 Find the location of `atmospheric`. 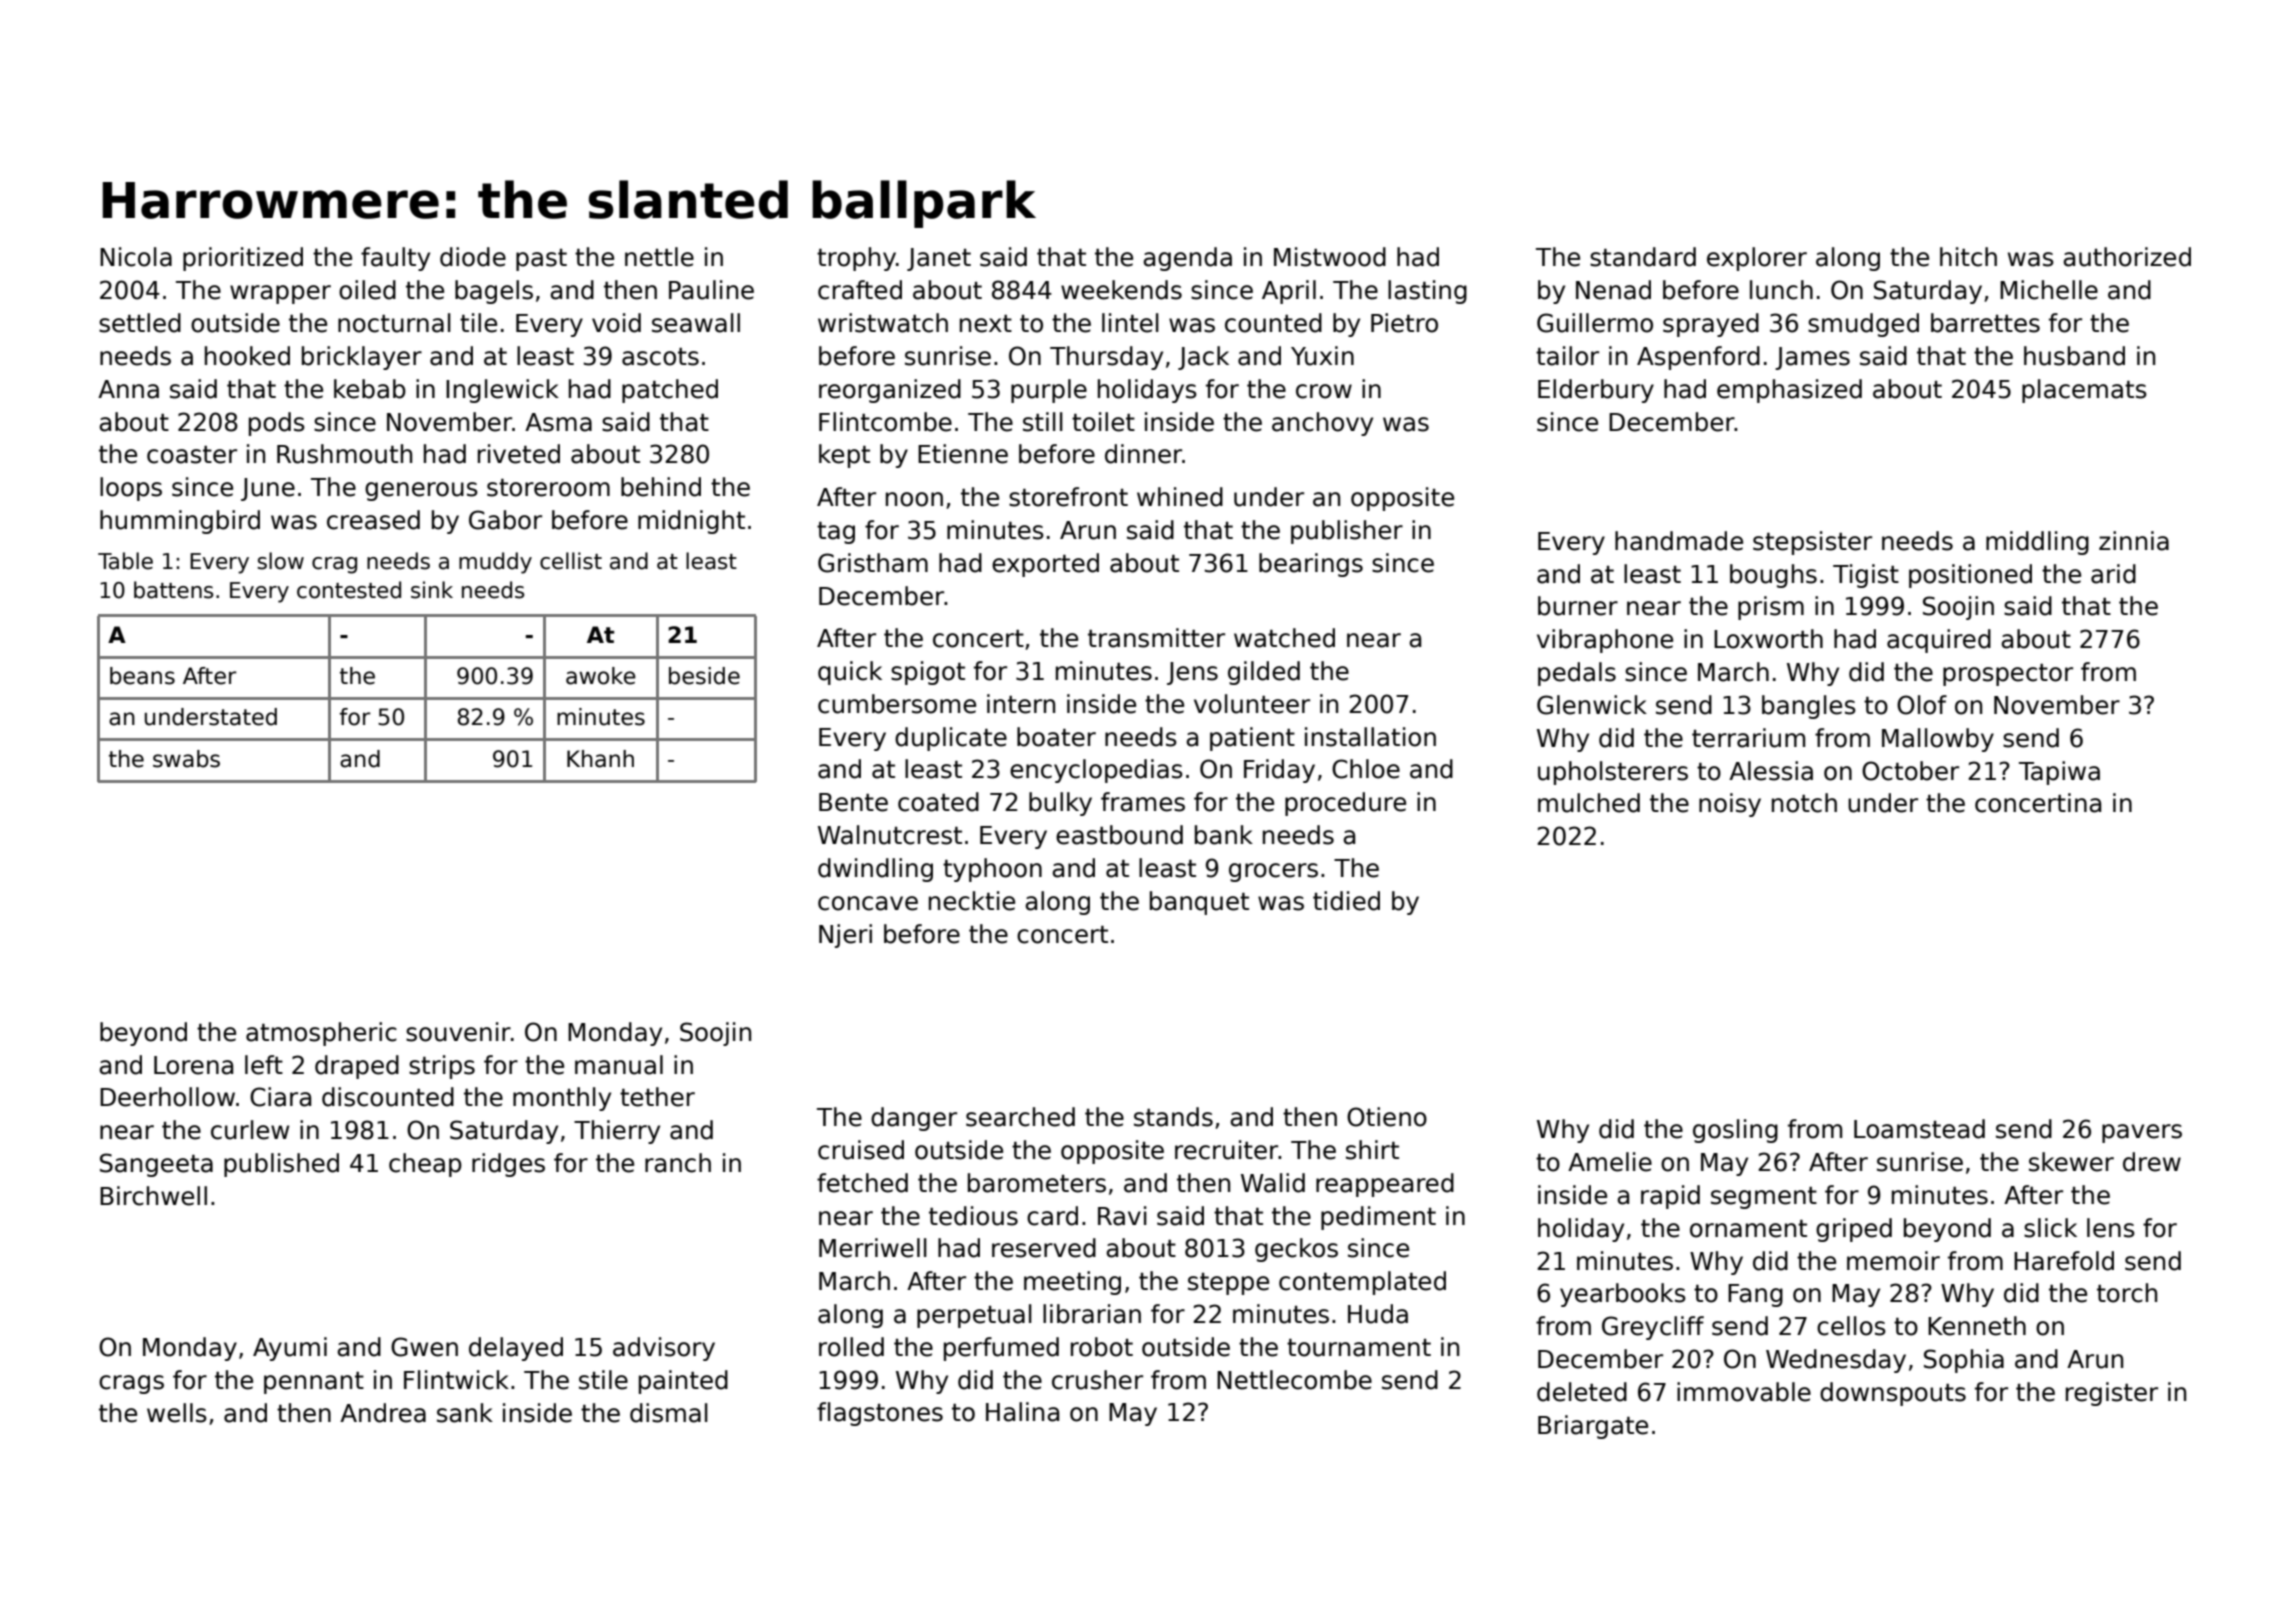

atmospheric is located at coordinates (321, 1034).
